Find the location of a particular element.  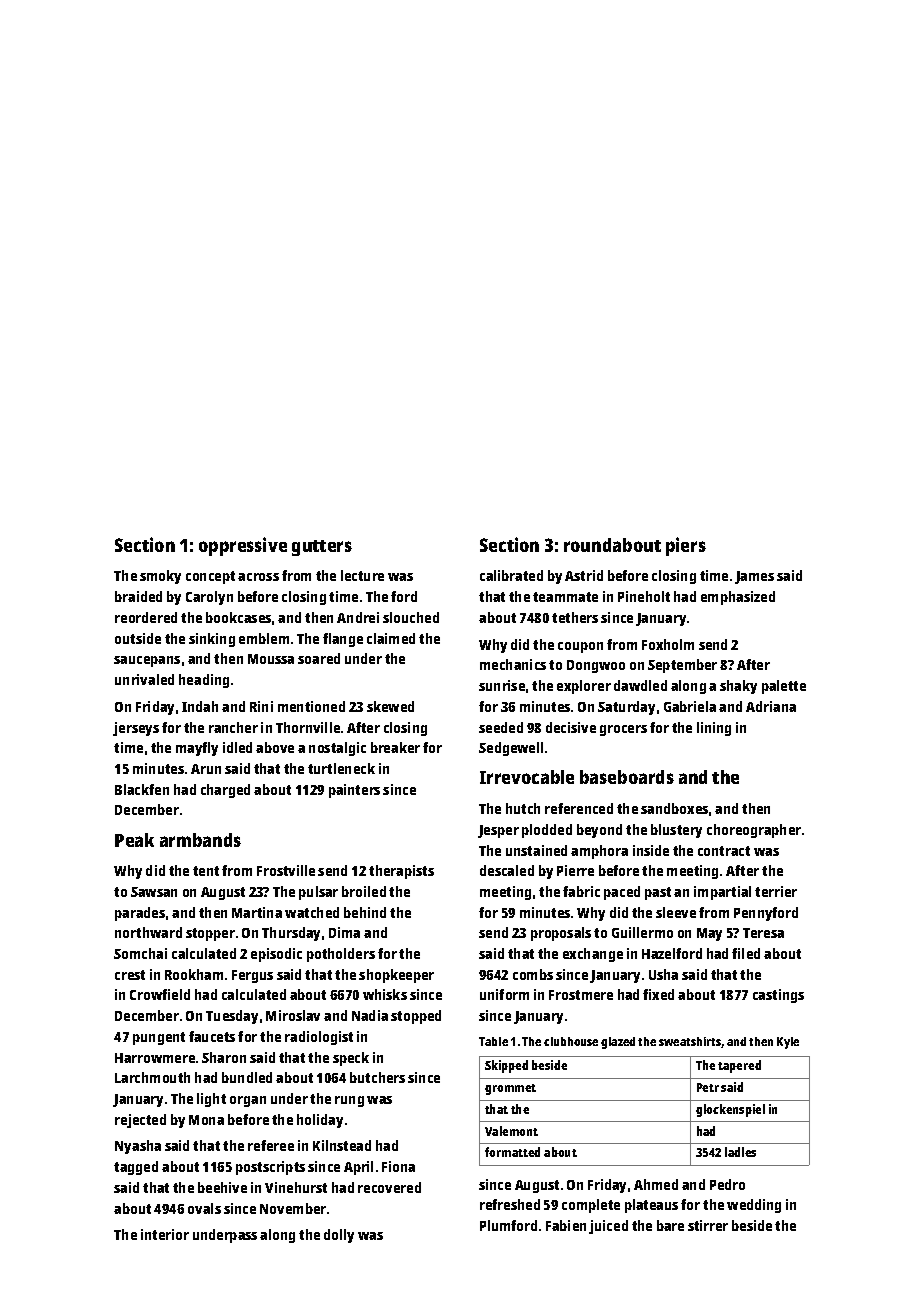

November is located at coordinates (293, 1208).
